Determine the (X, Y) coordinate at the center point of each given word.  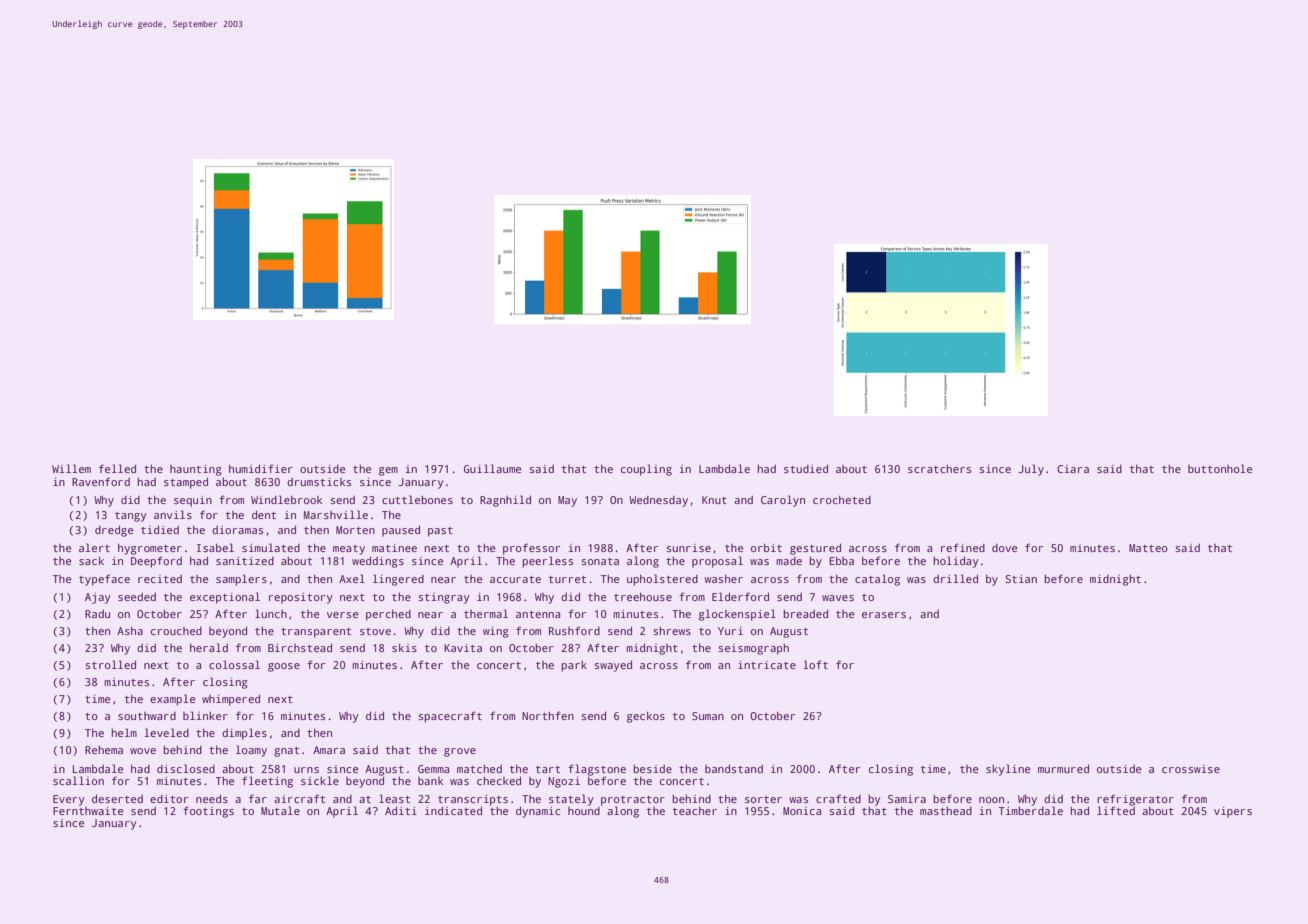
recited (160, 579)
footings (208, 812)
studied (806, 468)
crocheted (842, 500)
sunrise (688, 548)
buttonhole (1220, 468)
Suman (708, 716)
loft (815, 664)
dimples (244, 734)
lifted (1116, 810)
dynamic (538, 812)
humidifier (261, 468)
